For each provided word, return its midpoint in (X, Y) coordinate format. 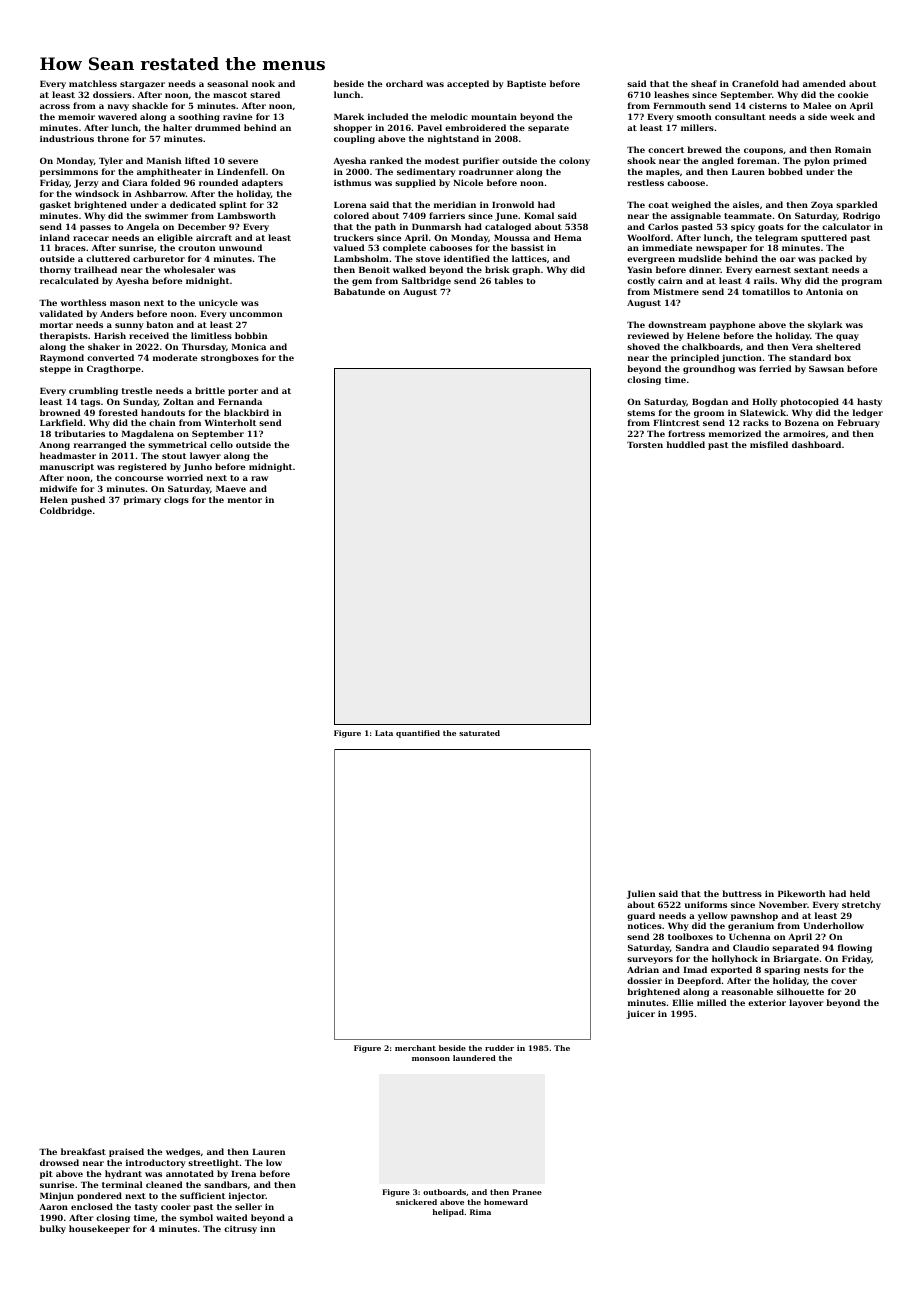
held (860, 893)
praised (126, 1152)
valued (349, 247)
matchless (93, 83)
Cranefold (755, 83)
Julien (641, 894)
